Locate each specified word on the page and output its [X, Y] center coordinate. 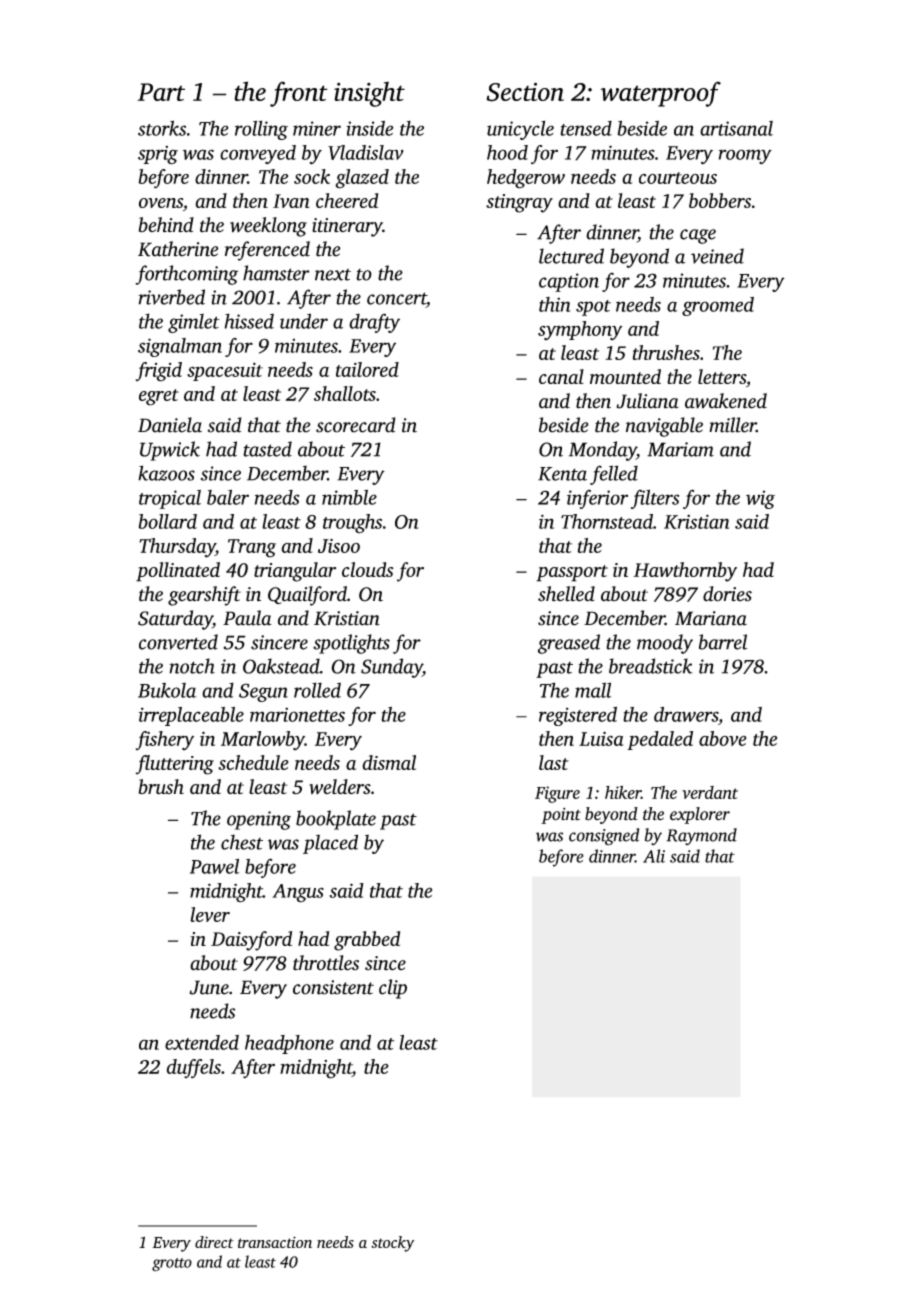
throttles [326, 963]
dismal [389, 762]
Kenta [562, 474]
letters [722, 376]
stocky [392, 1244]
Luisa [601, 738]
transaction [275, 1242]
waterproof [661, 94]
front [299, 94]
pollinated [178, 572]
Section [525, 92]
